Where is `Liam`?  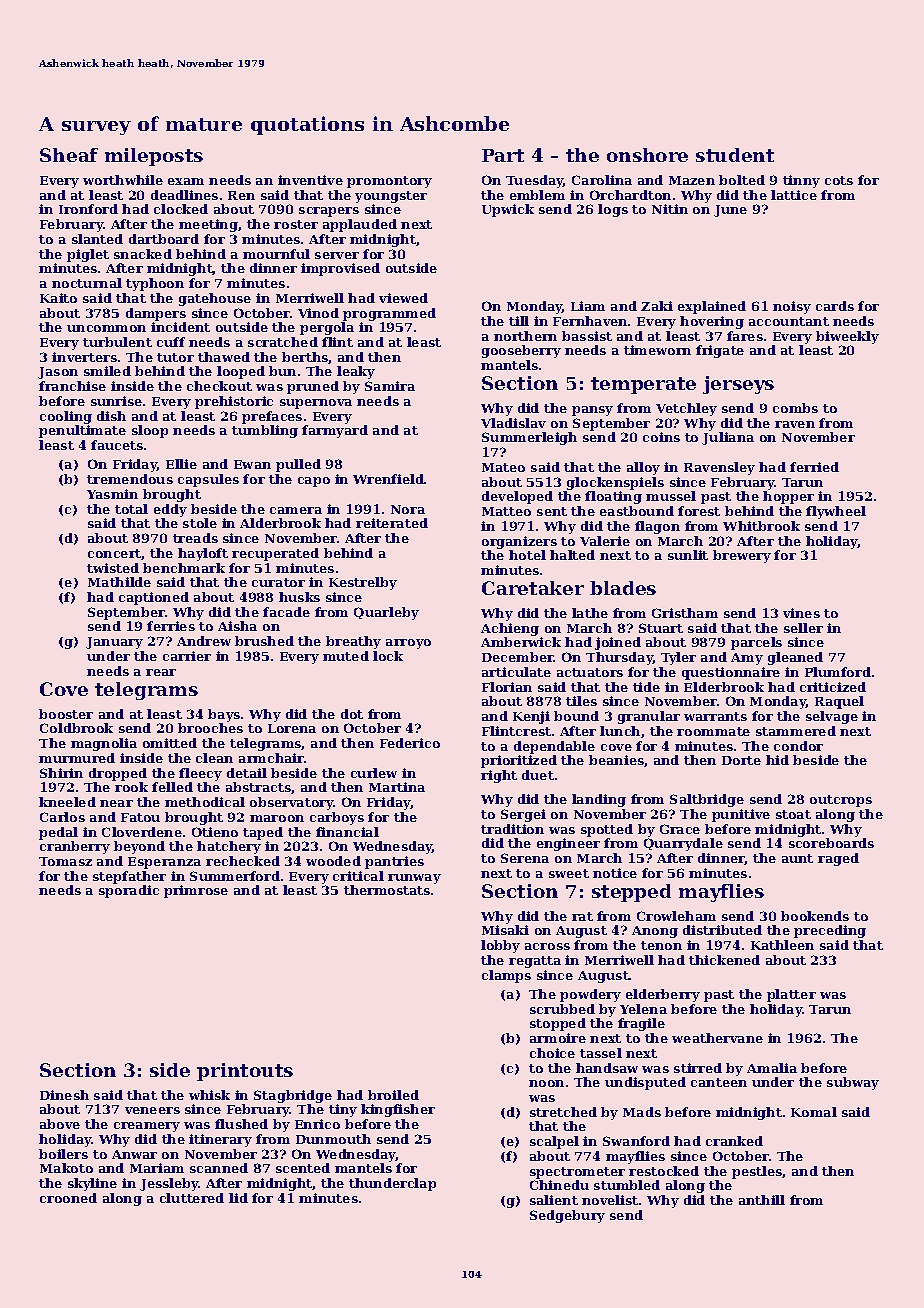
Liam is located at coordinates (588, 306).
